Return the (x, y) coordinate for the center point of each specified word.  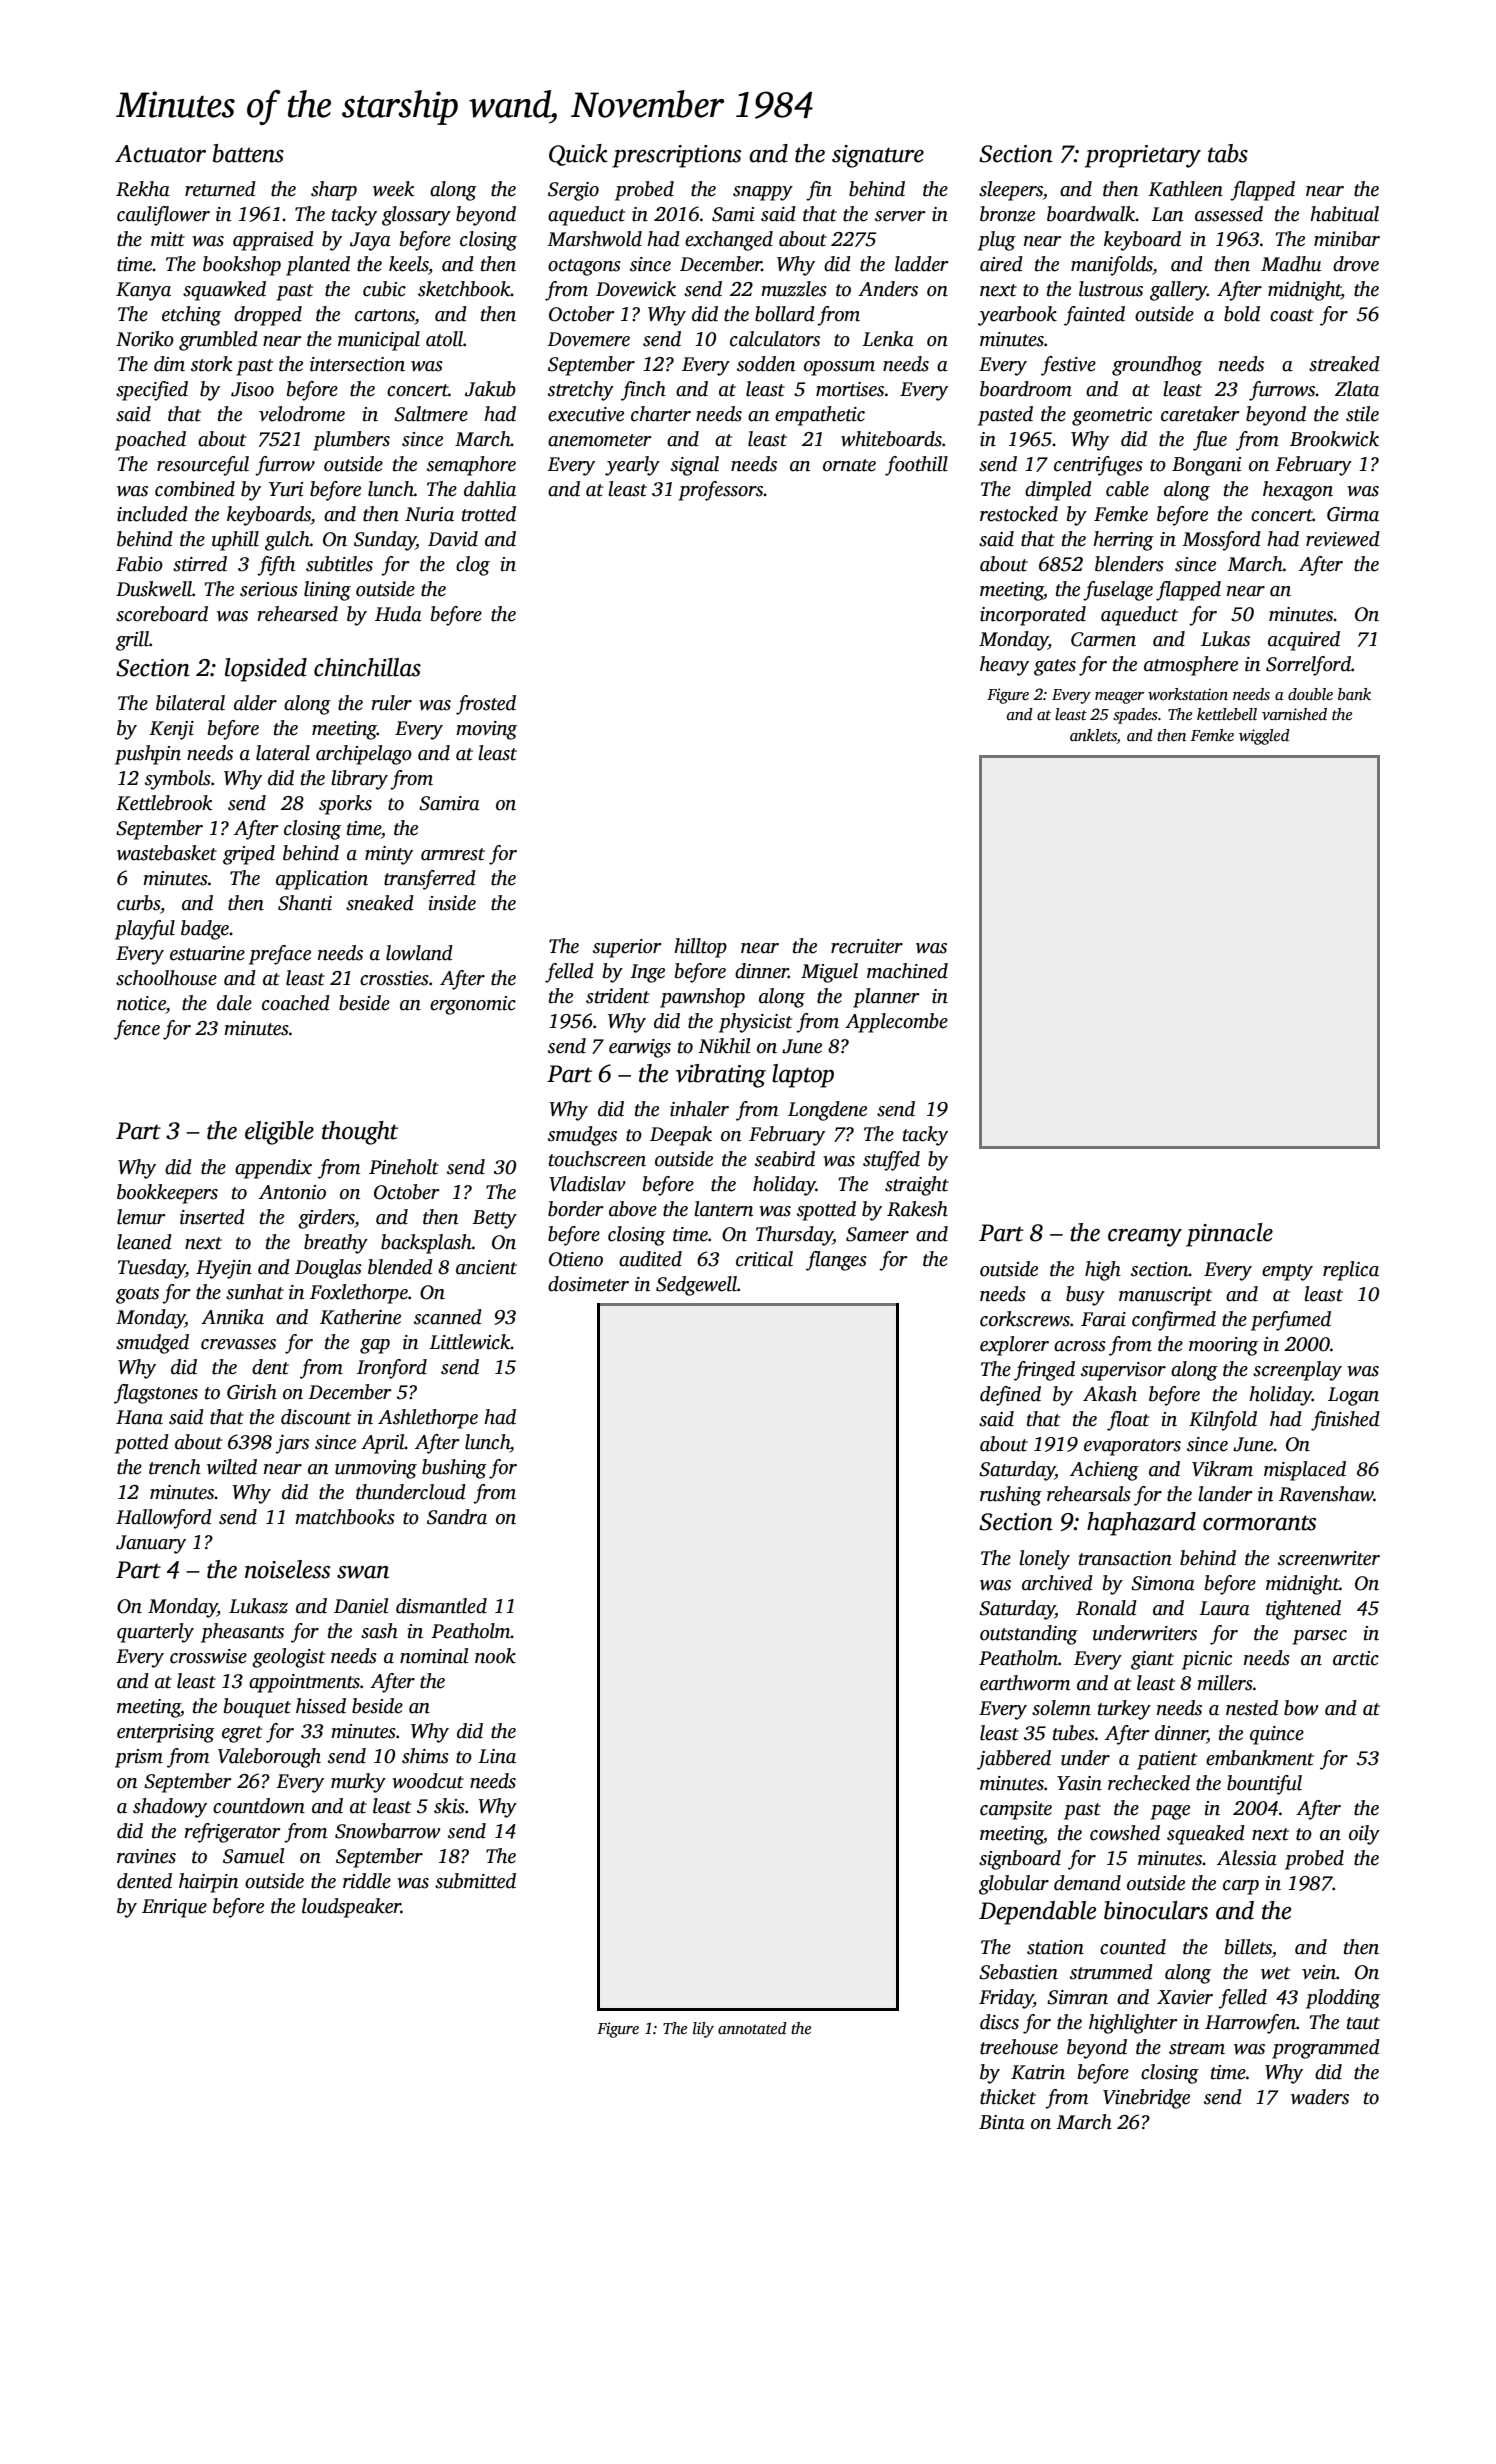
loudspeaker (351, 1908)
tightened (1303, 1610)
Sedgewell (696, 1286)
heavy (1004, 666)
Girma (1353, 514)
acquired (1304, 641)
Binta (1002, 2122)
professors (720, 491)
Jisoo (252, 389)
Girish (252, 1392)
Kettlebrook (164, 803)
